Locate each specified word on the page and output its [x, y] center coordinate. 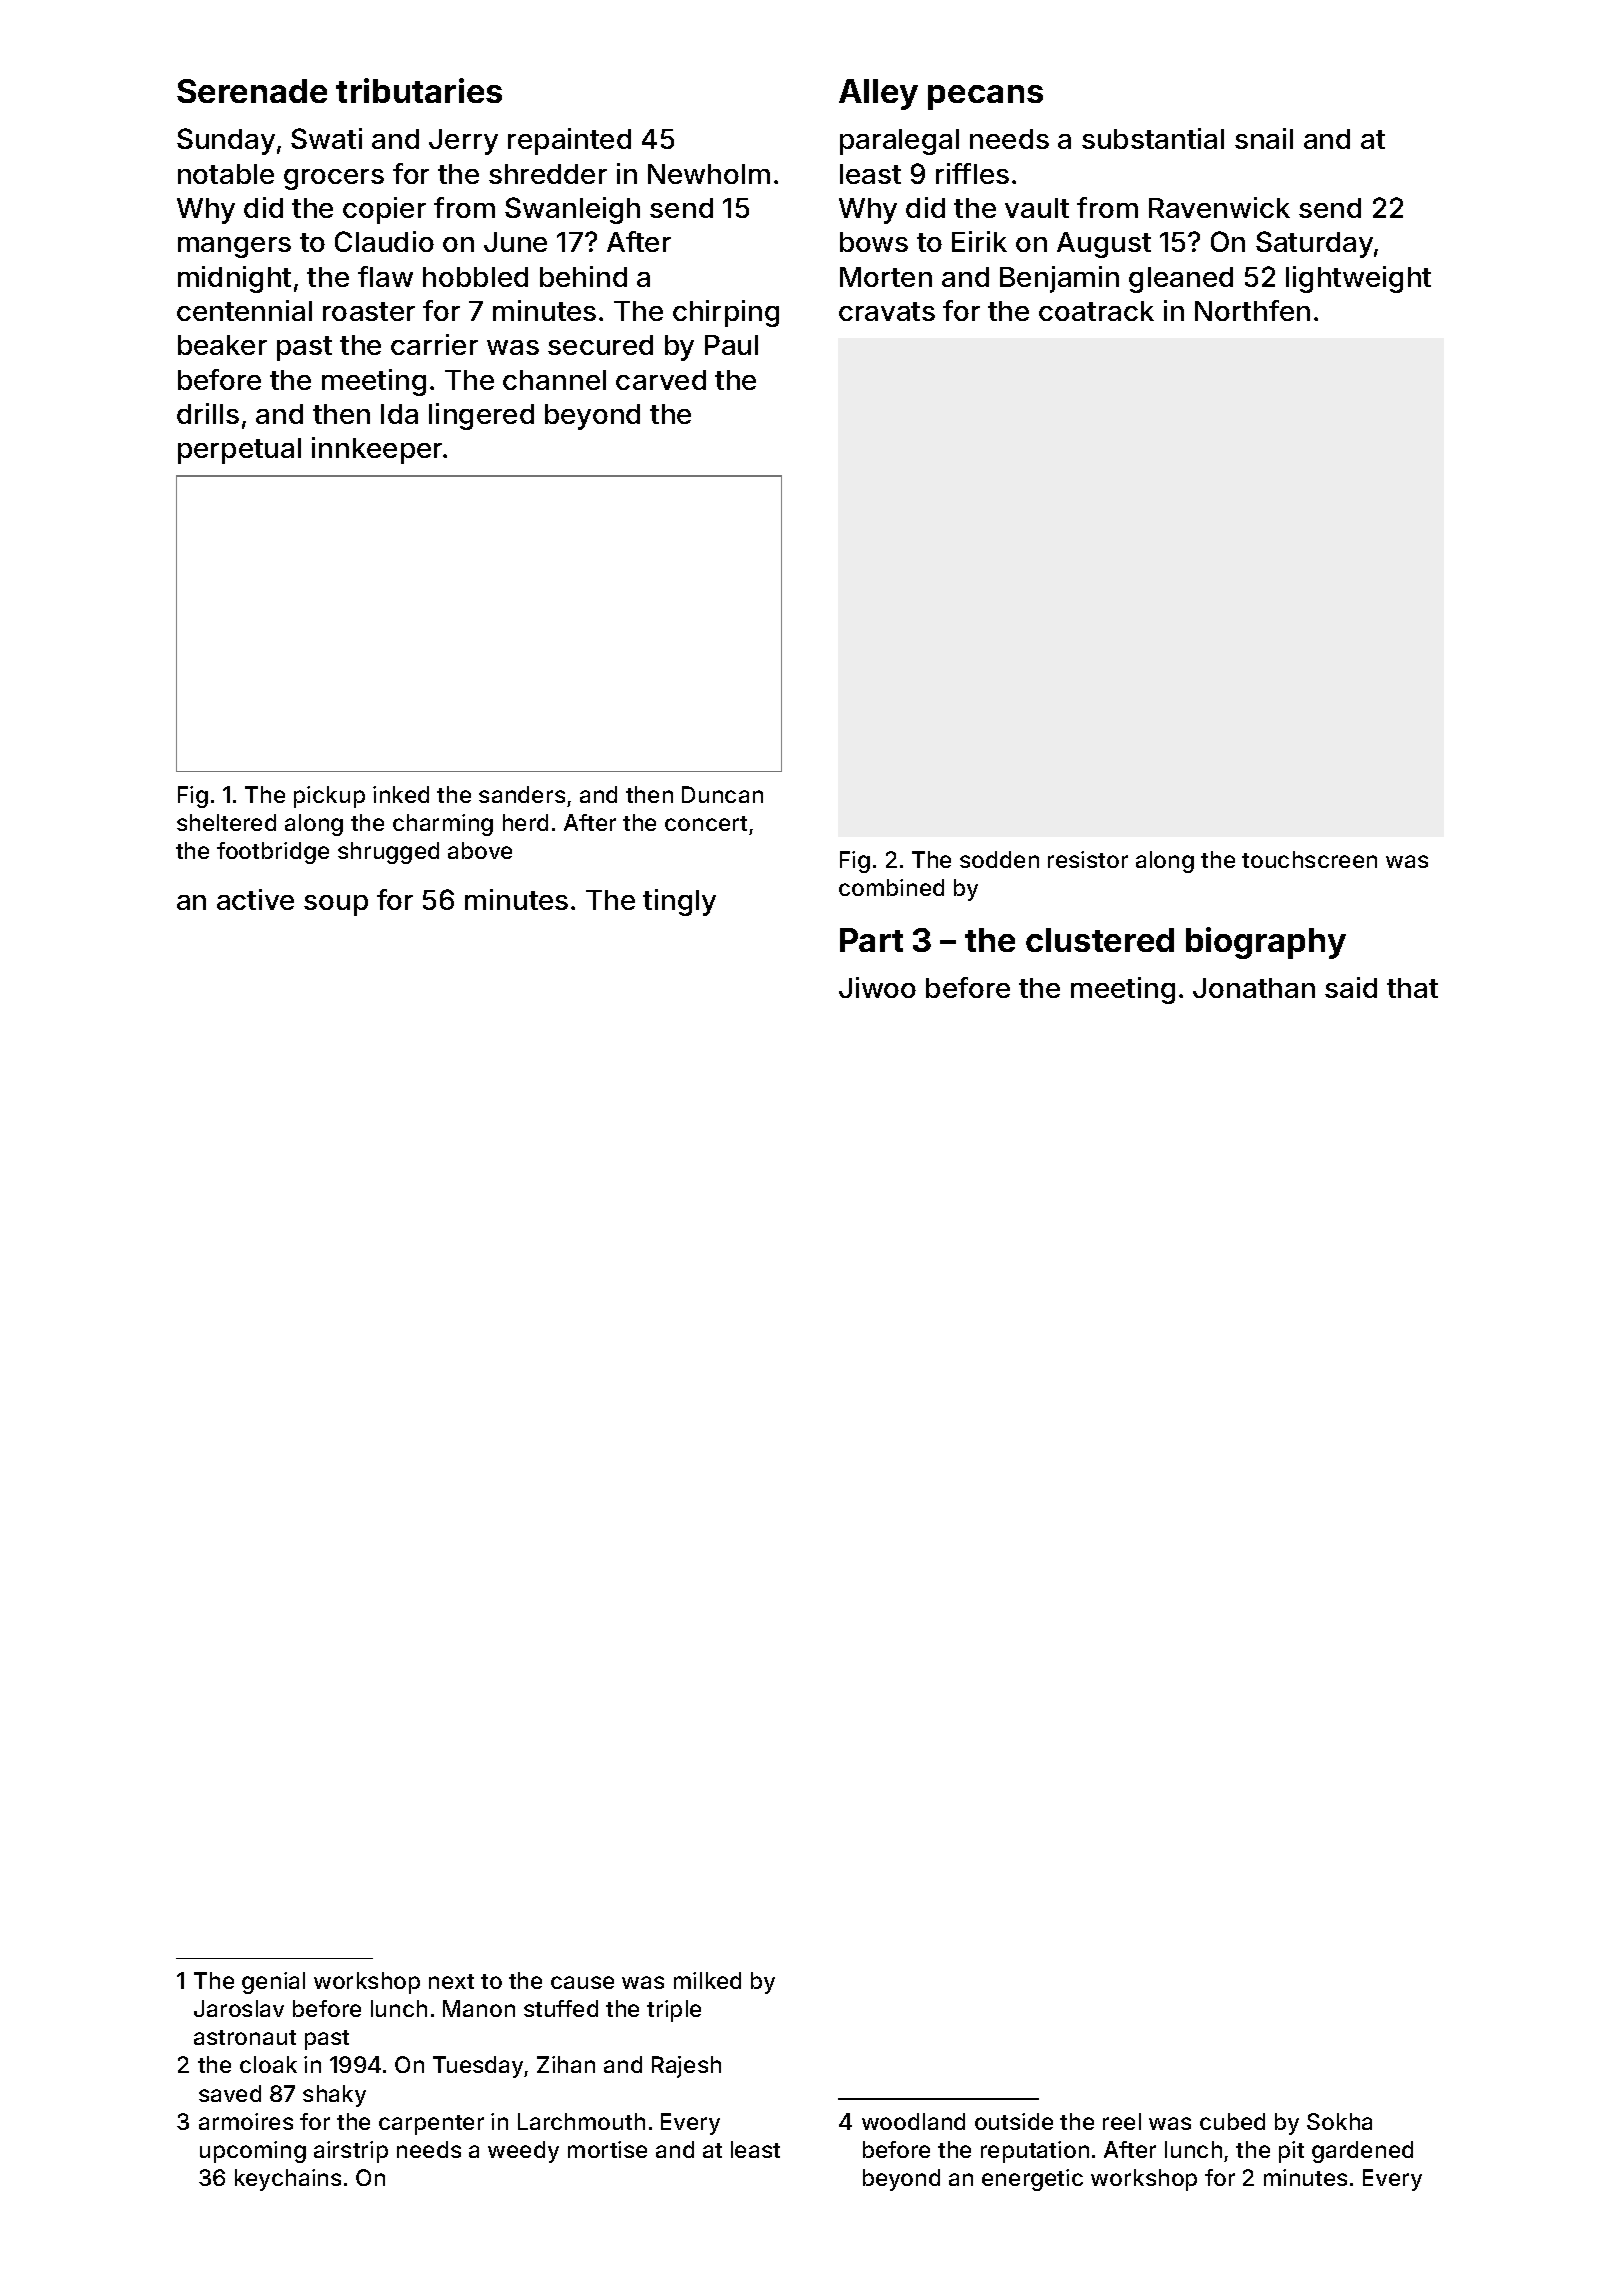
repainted [569, 141]
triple [674, 2011]
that [1412, 988]
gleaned [1181, 280]
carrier [434, 344]
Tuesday [479, 2067]
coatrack [1096, 311]
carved [661, 380]
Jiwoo [877, 987]
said [1351, 987]
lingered [481, 416]
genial [273, 1983]
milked [707, 1980]
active [255, 899]
